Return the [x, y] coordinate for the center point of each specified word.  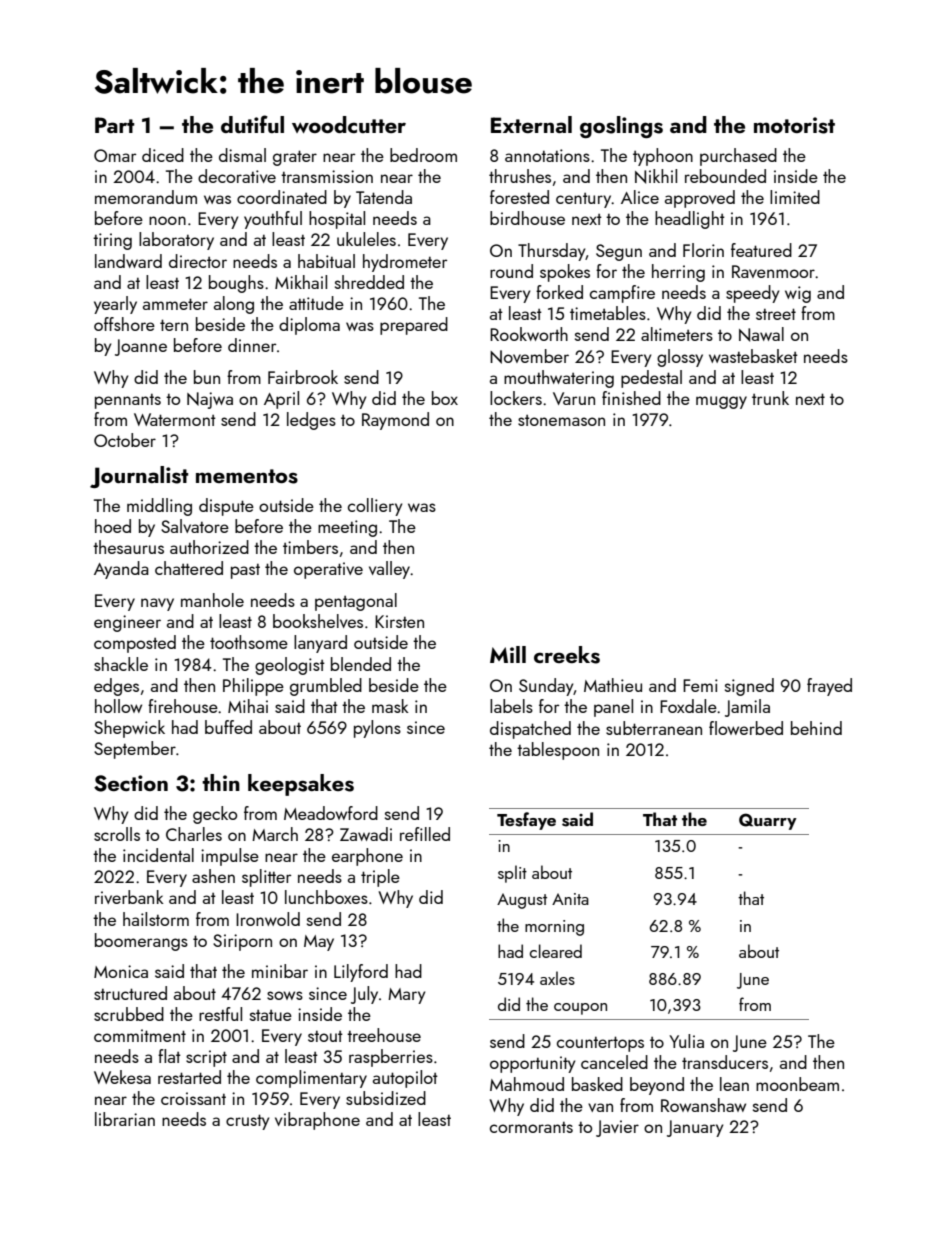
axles [557, 978]
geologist [290, 666]
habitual [326, 261]
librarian [125, 1119]
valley [390, 570]
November [529, 356]
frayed [829, 687]
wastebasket [753, 356]
